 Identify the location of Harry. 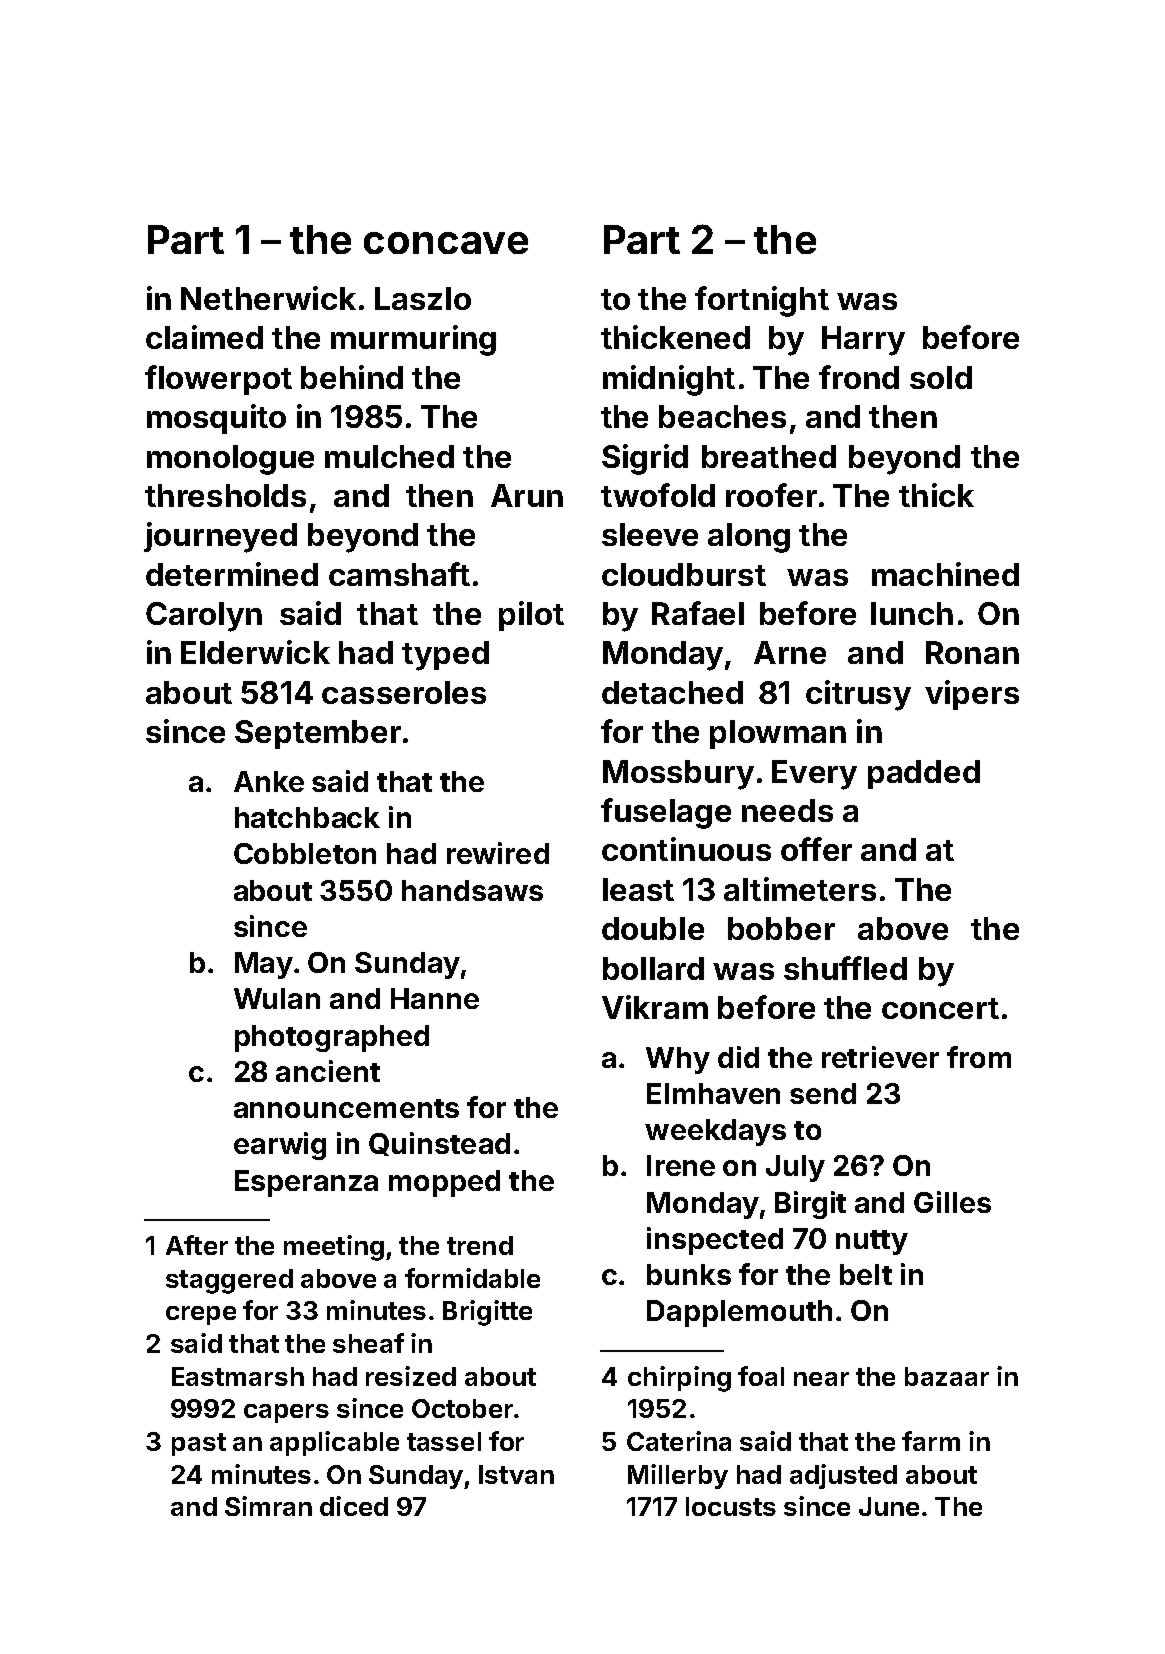
(863, 341).
